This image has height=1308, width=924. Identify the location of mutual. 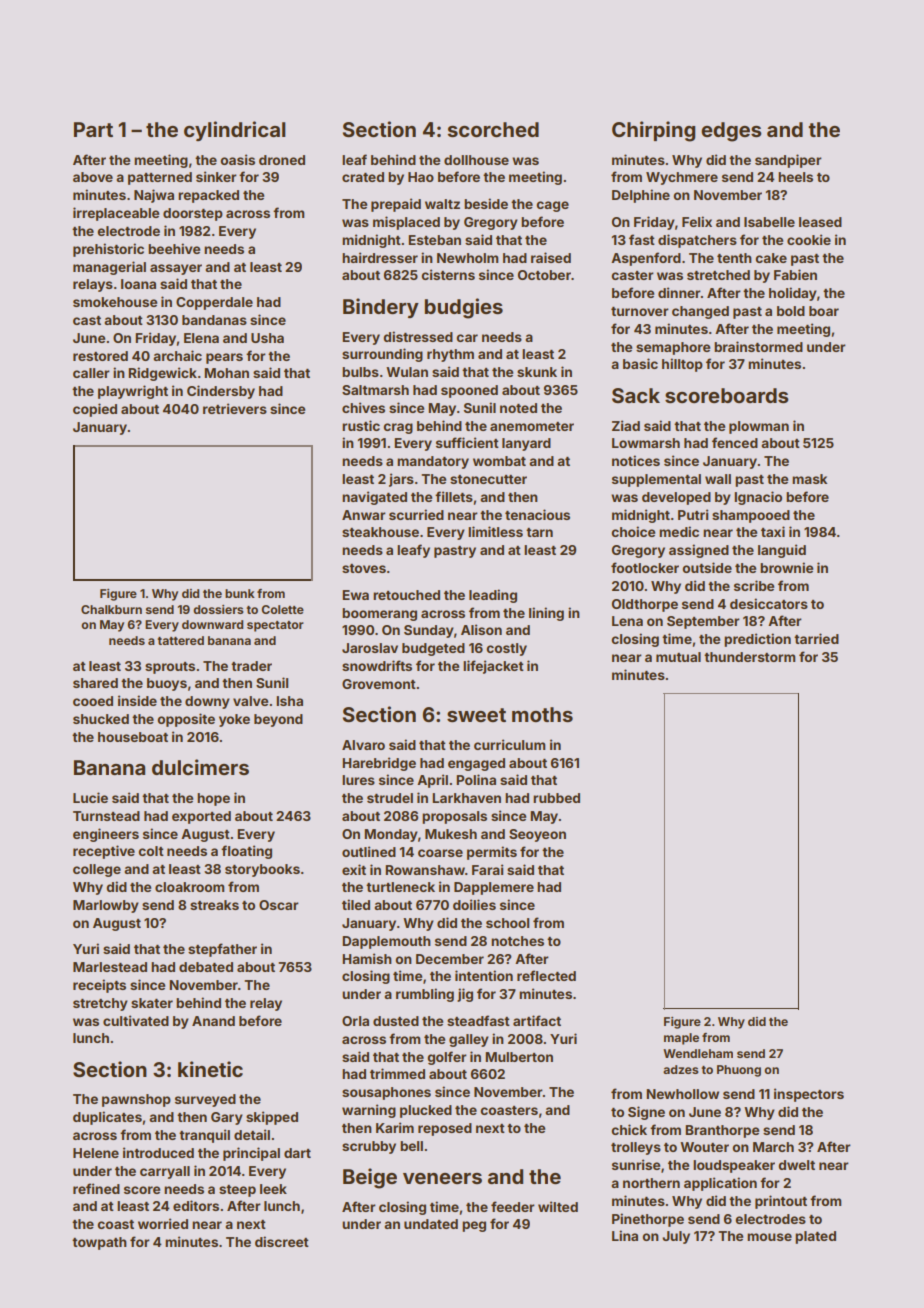
(678, 657).
